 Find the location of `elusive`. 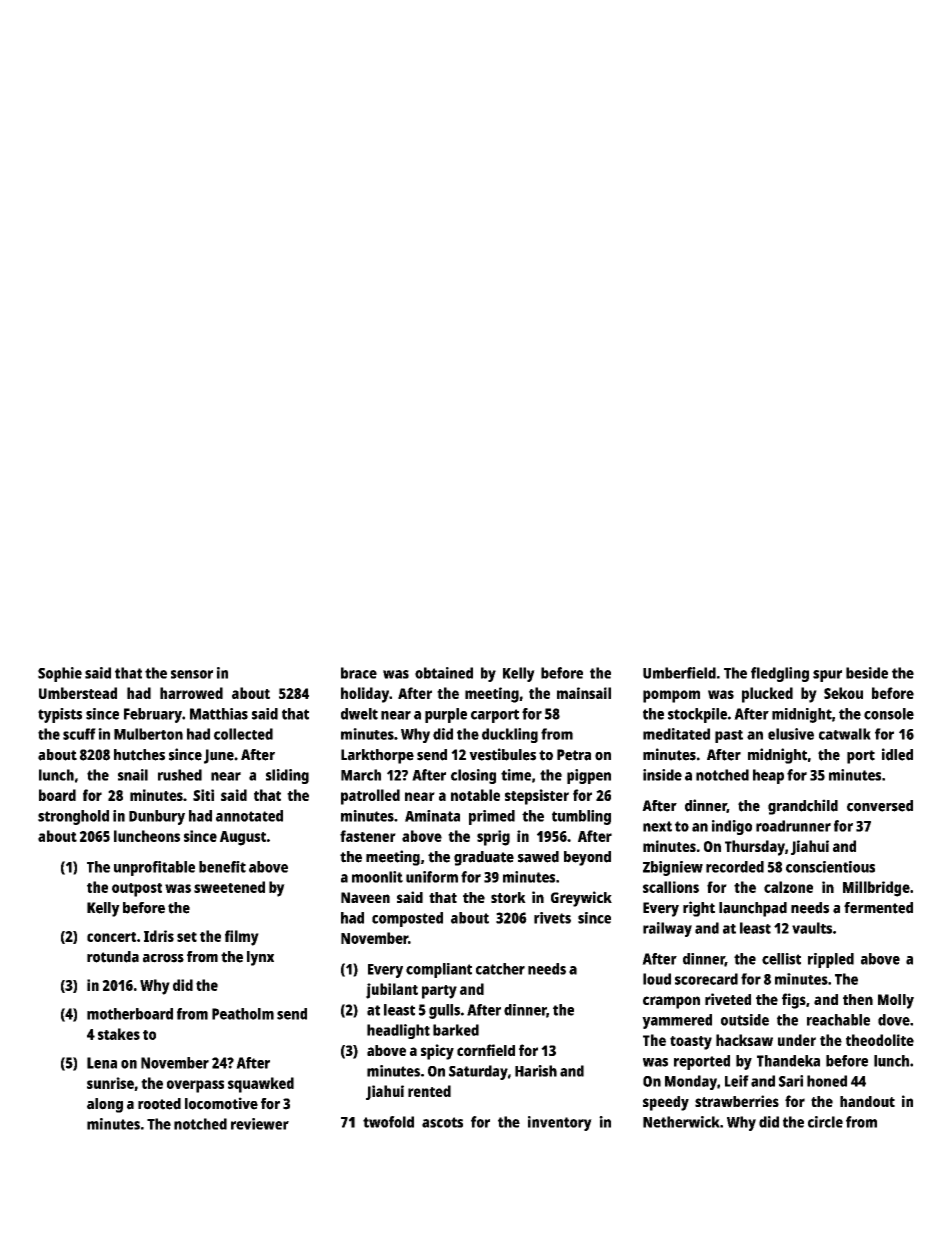

elusive is located at coordinates (791, 734).
